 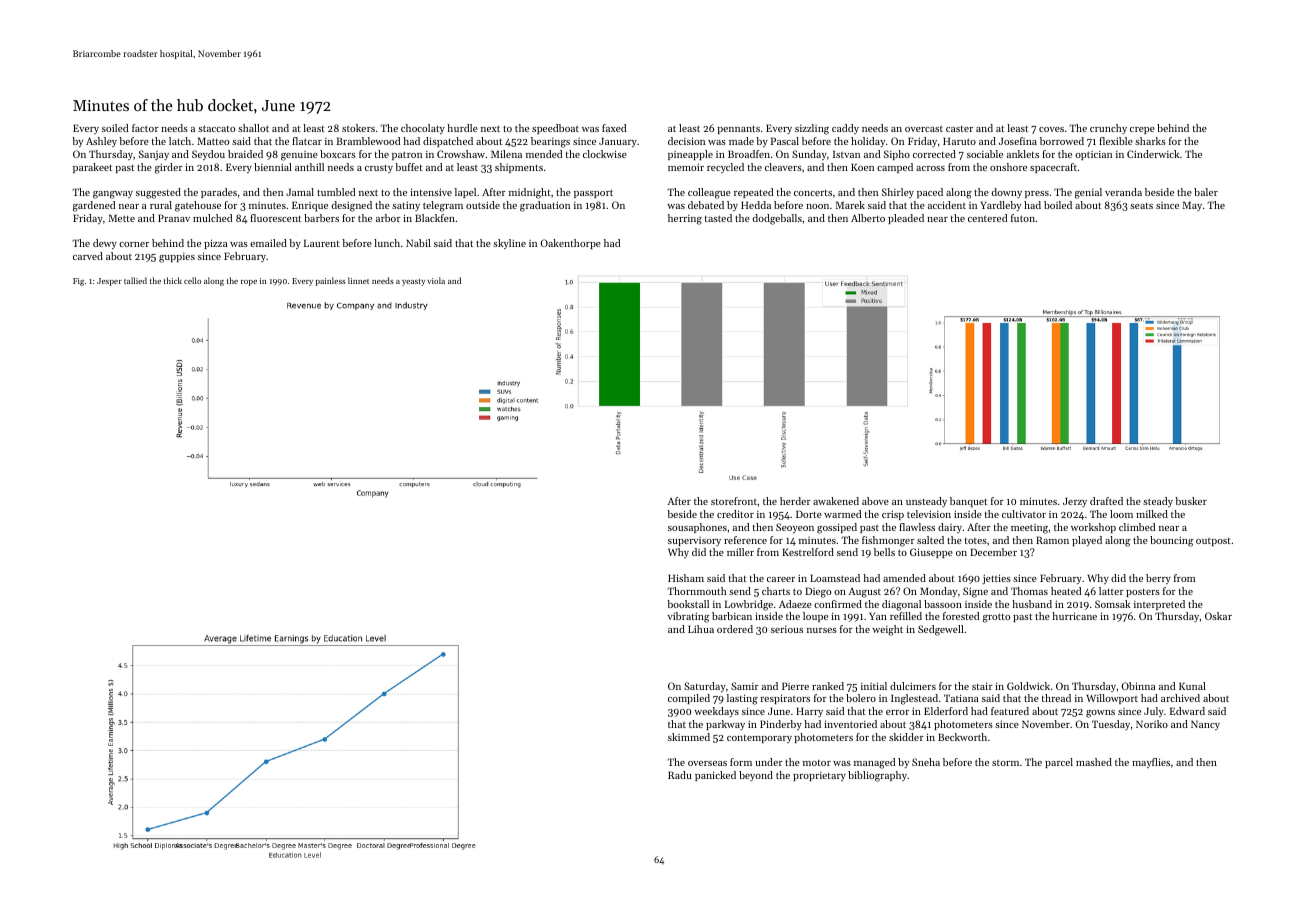 What do you see at coordinates (1151, 763) in the document?
I see `mayflies` at bounding box center [1151, 763].
